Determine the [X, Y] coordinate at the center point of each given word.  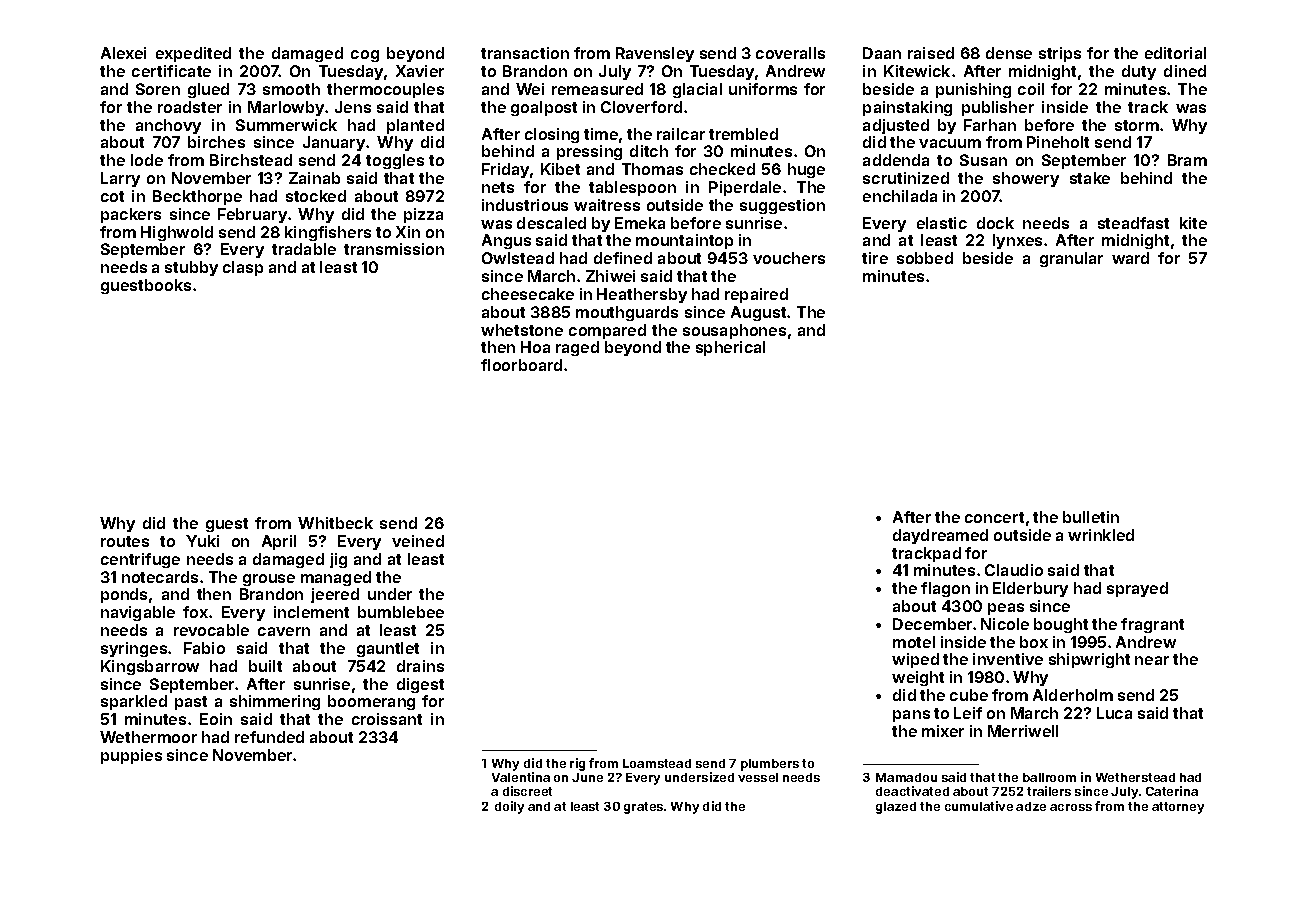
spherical [730, 348]
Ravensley [655, 54]
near [1152, 660]
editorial [1175, 53]
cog [365, 56]
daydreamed [940, 536]
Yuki [202, 541]
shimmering [275, 702]
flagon [945, 589]
